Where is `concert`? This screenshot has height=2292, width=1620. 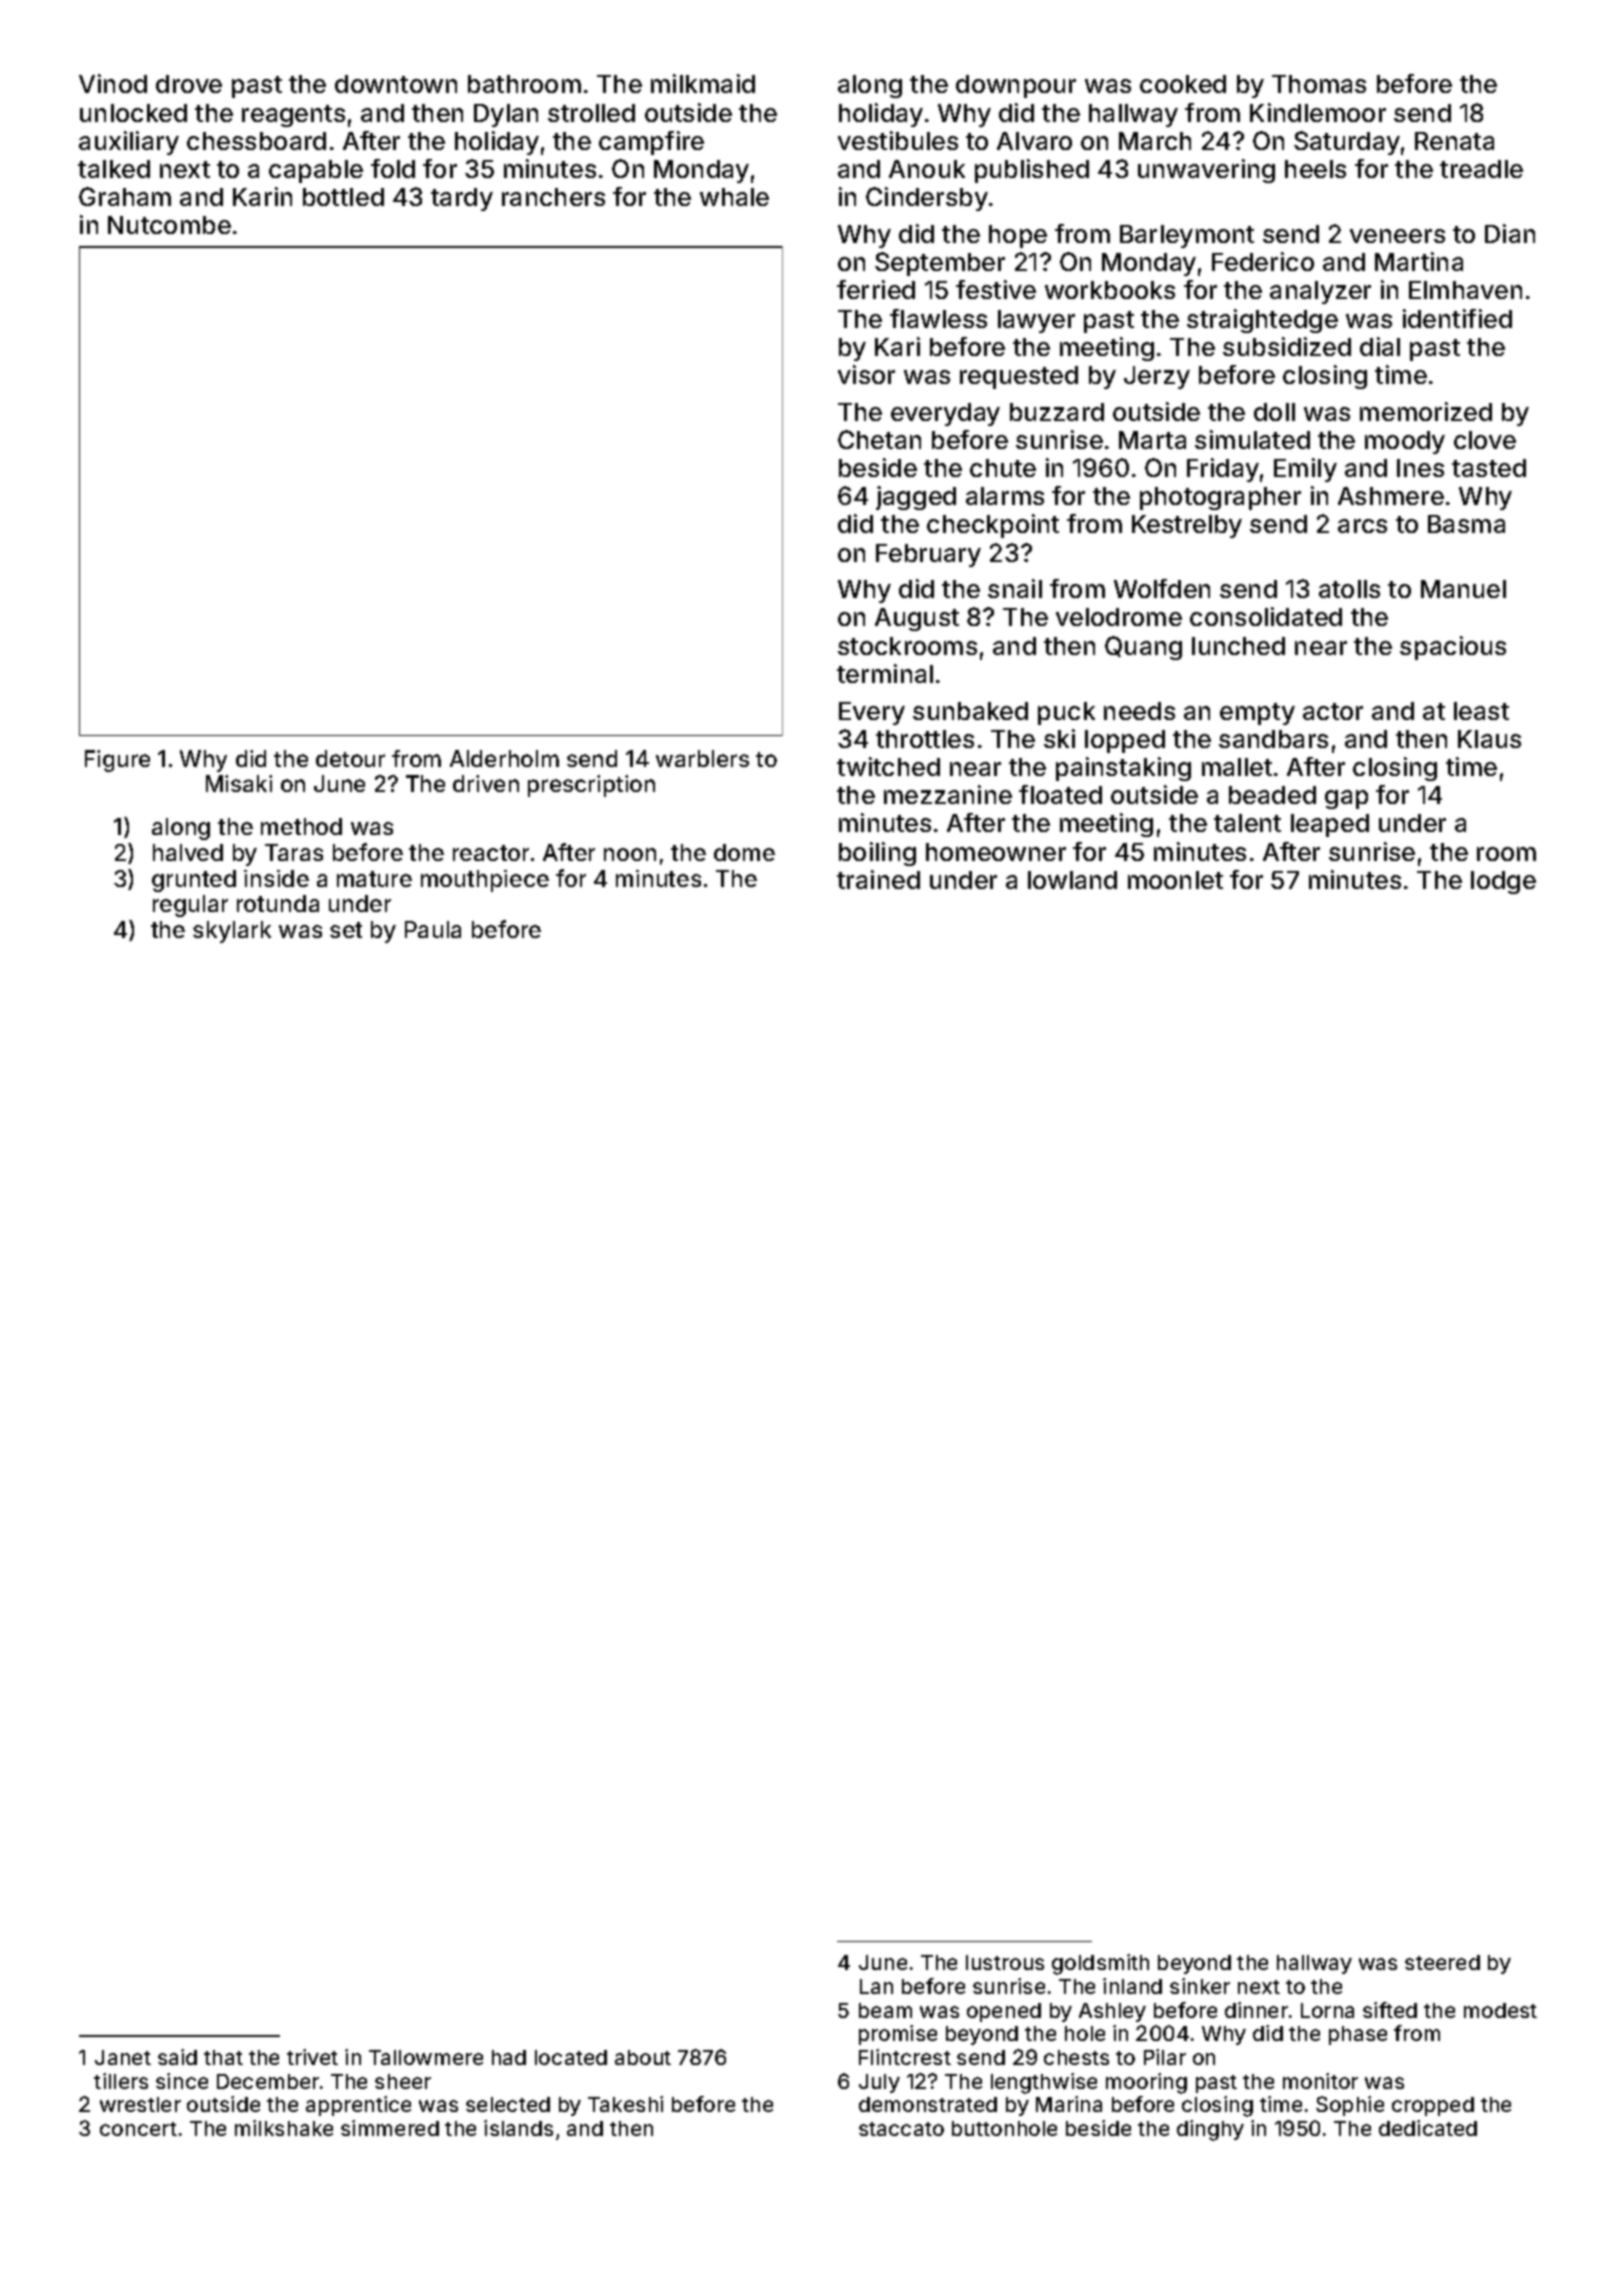 concert is located at coordinates (138, 2129).
